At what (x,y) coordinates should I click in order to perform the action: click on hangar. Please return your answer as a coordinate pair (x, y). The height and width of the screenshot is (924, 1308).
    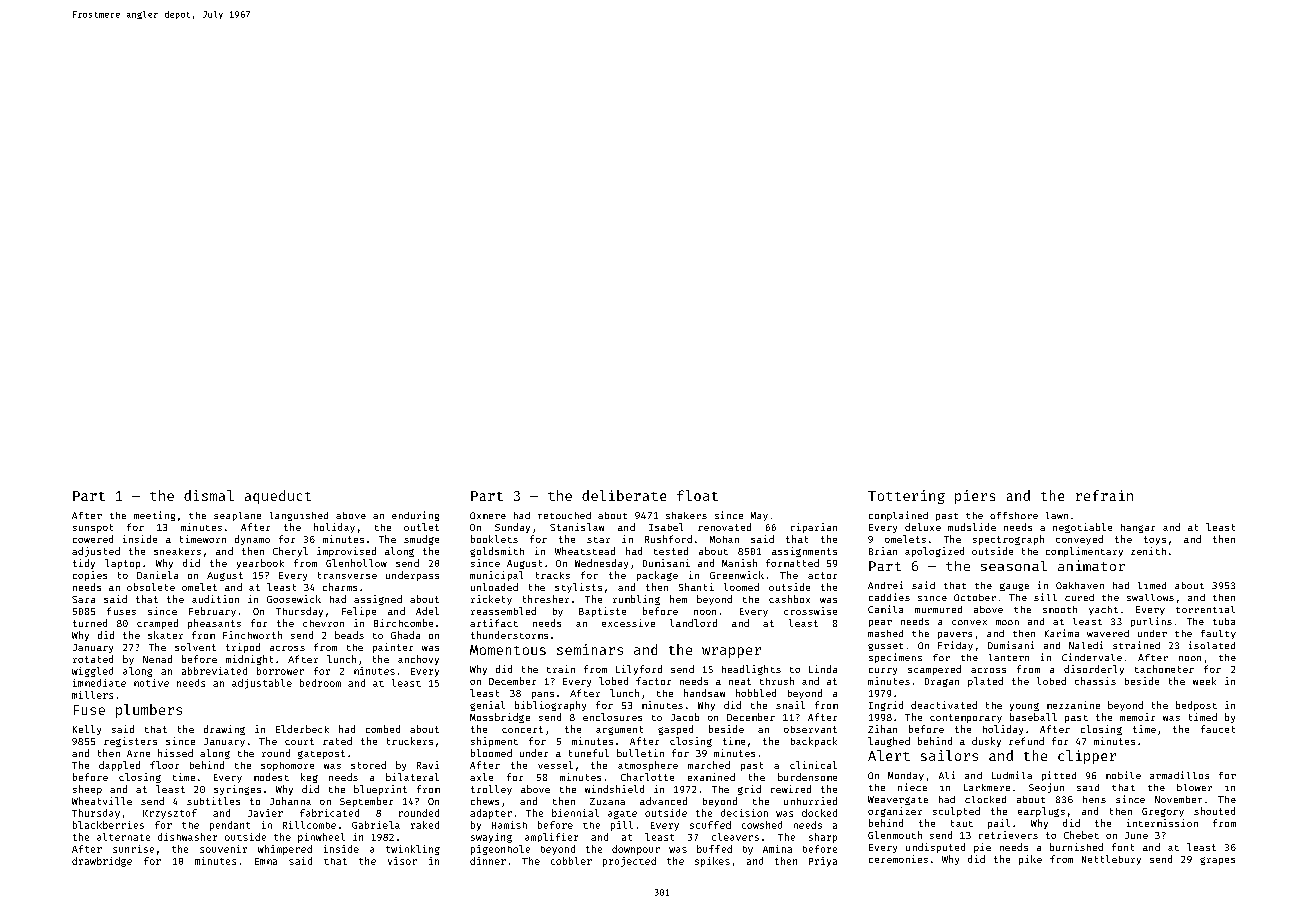
    Looking at the image, I should click on (1138, 528).
